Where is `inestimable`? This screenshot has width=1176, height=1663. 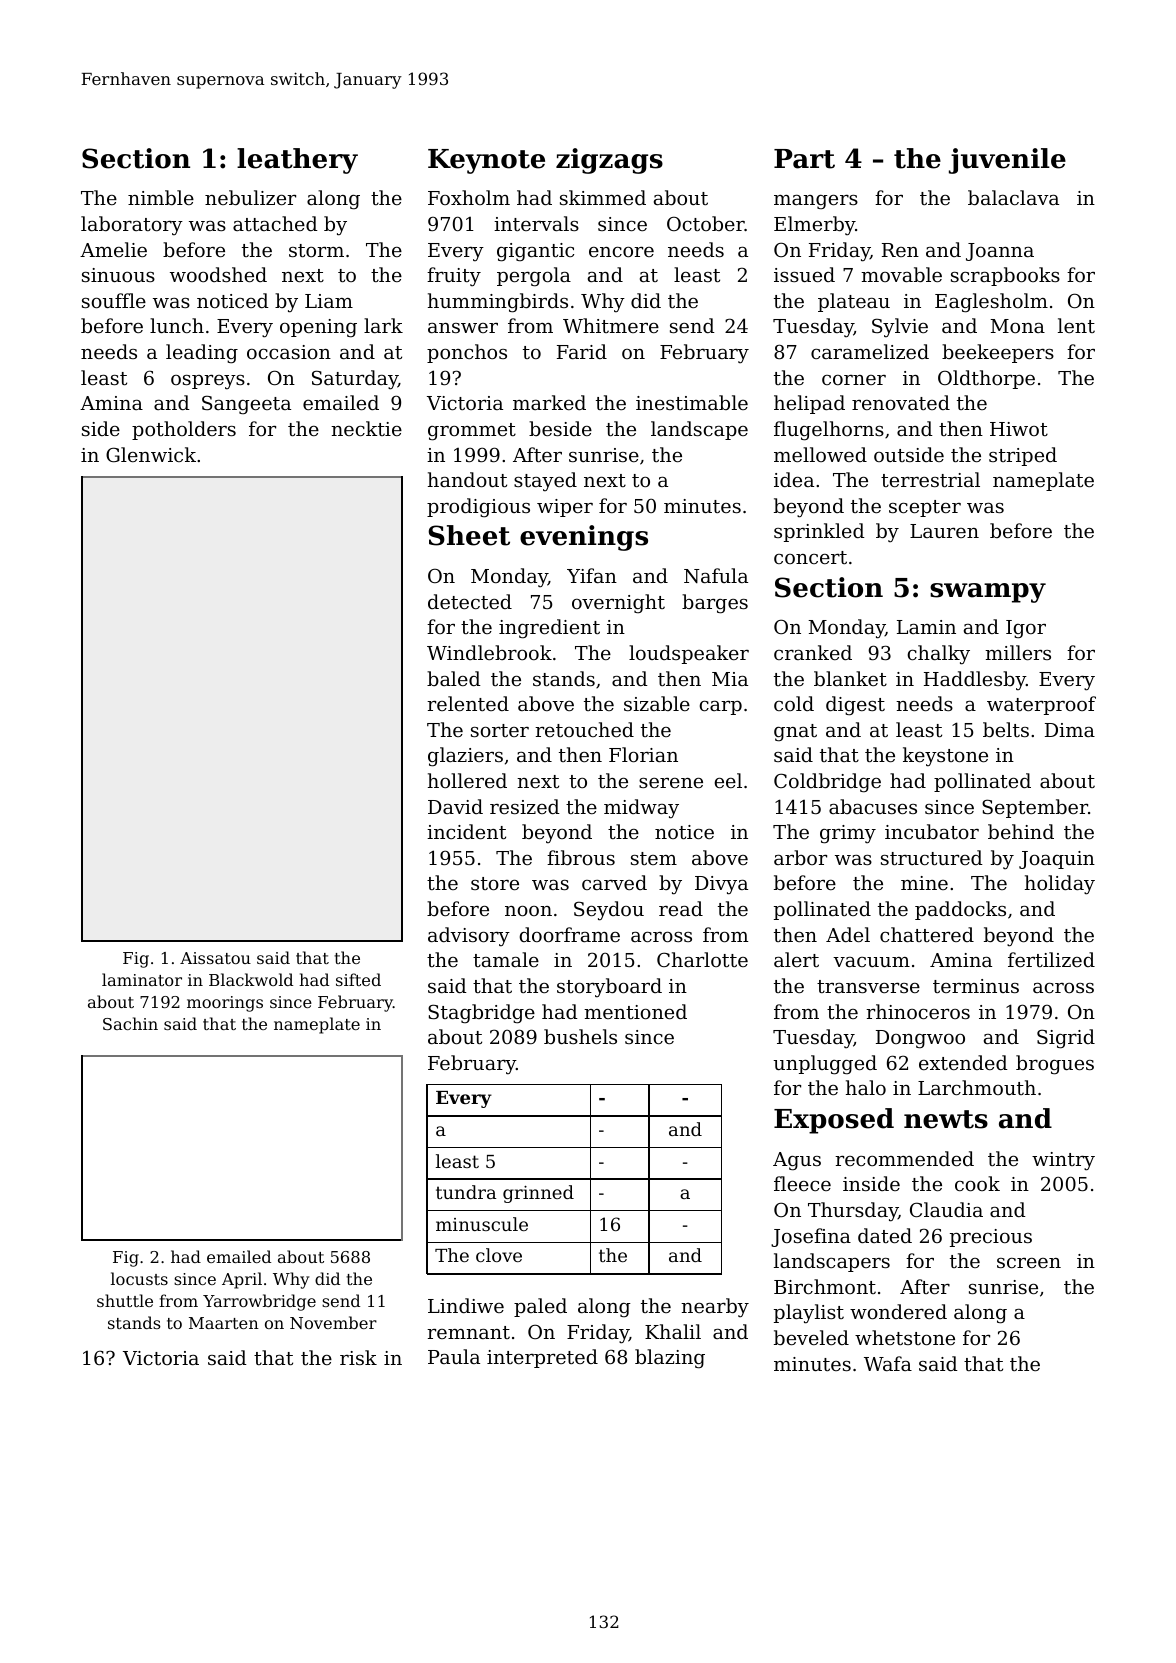 inestimable is located at coordinates (692, 402).
